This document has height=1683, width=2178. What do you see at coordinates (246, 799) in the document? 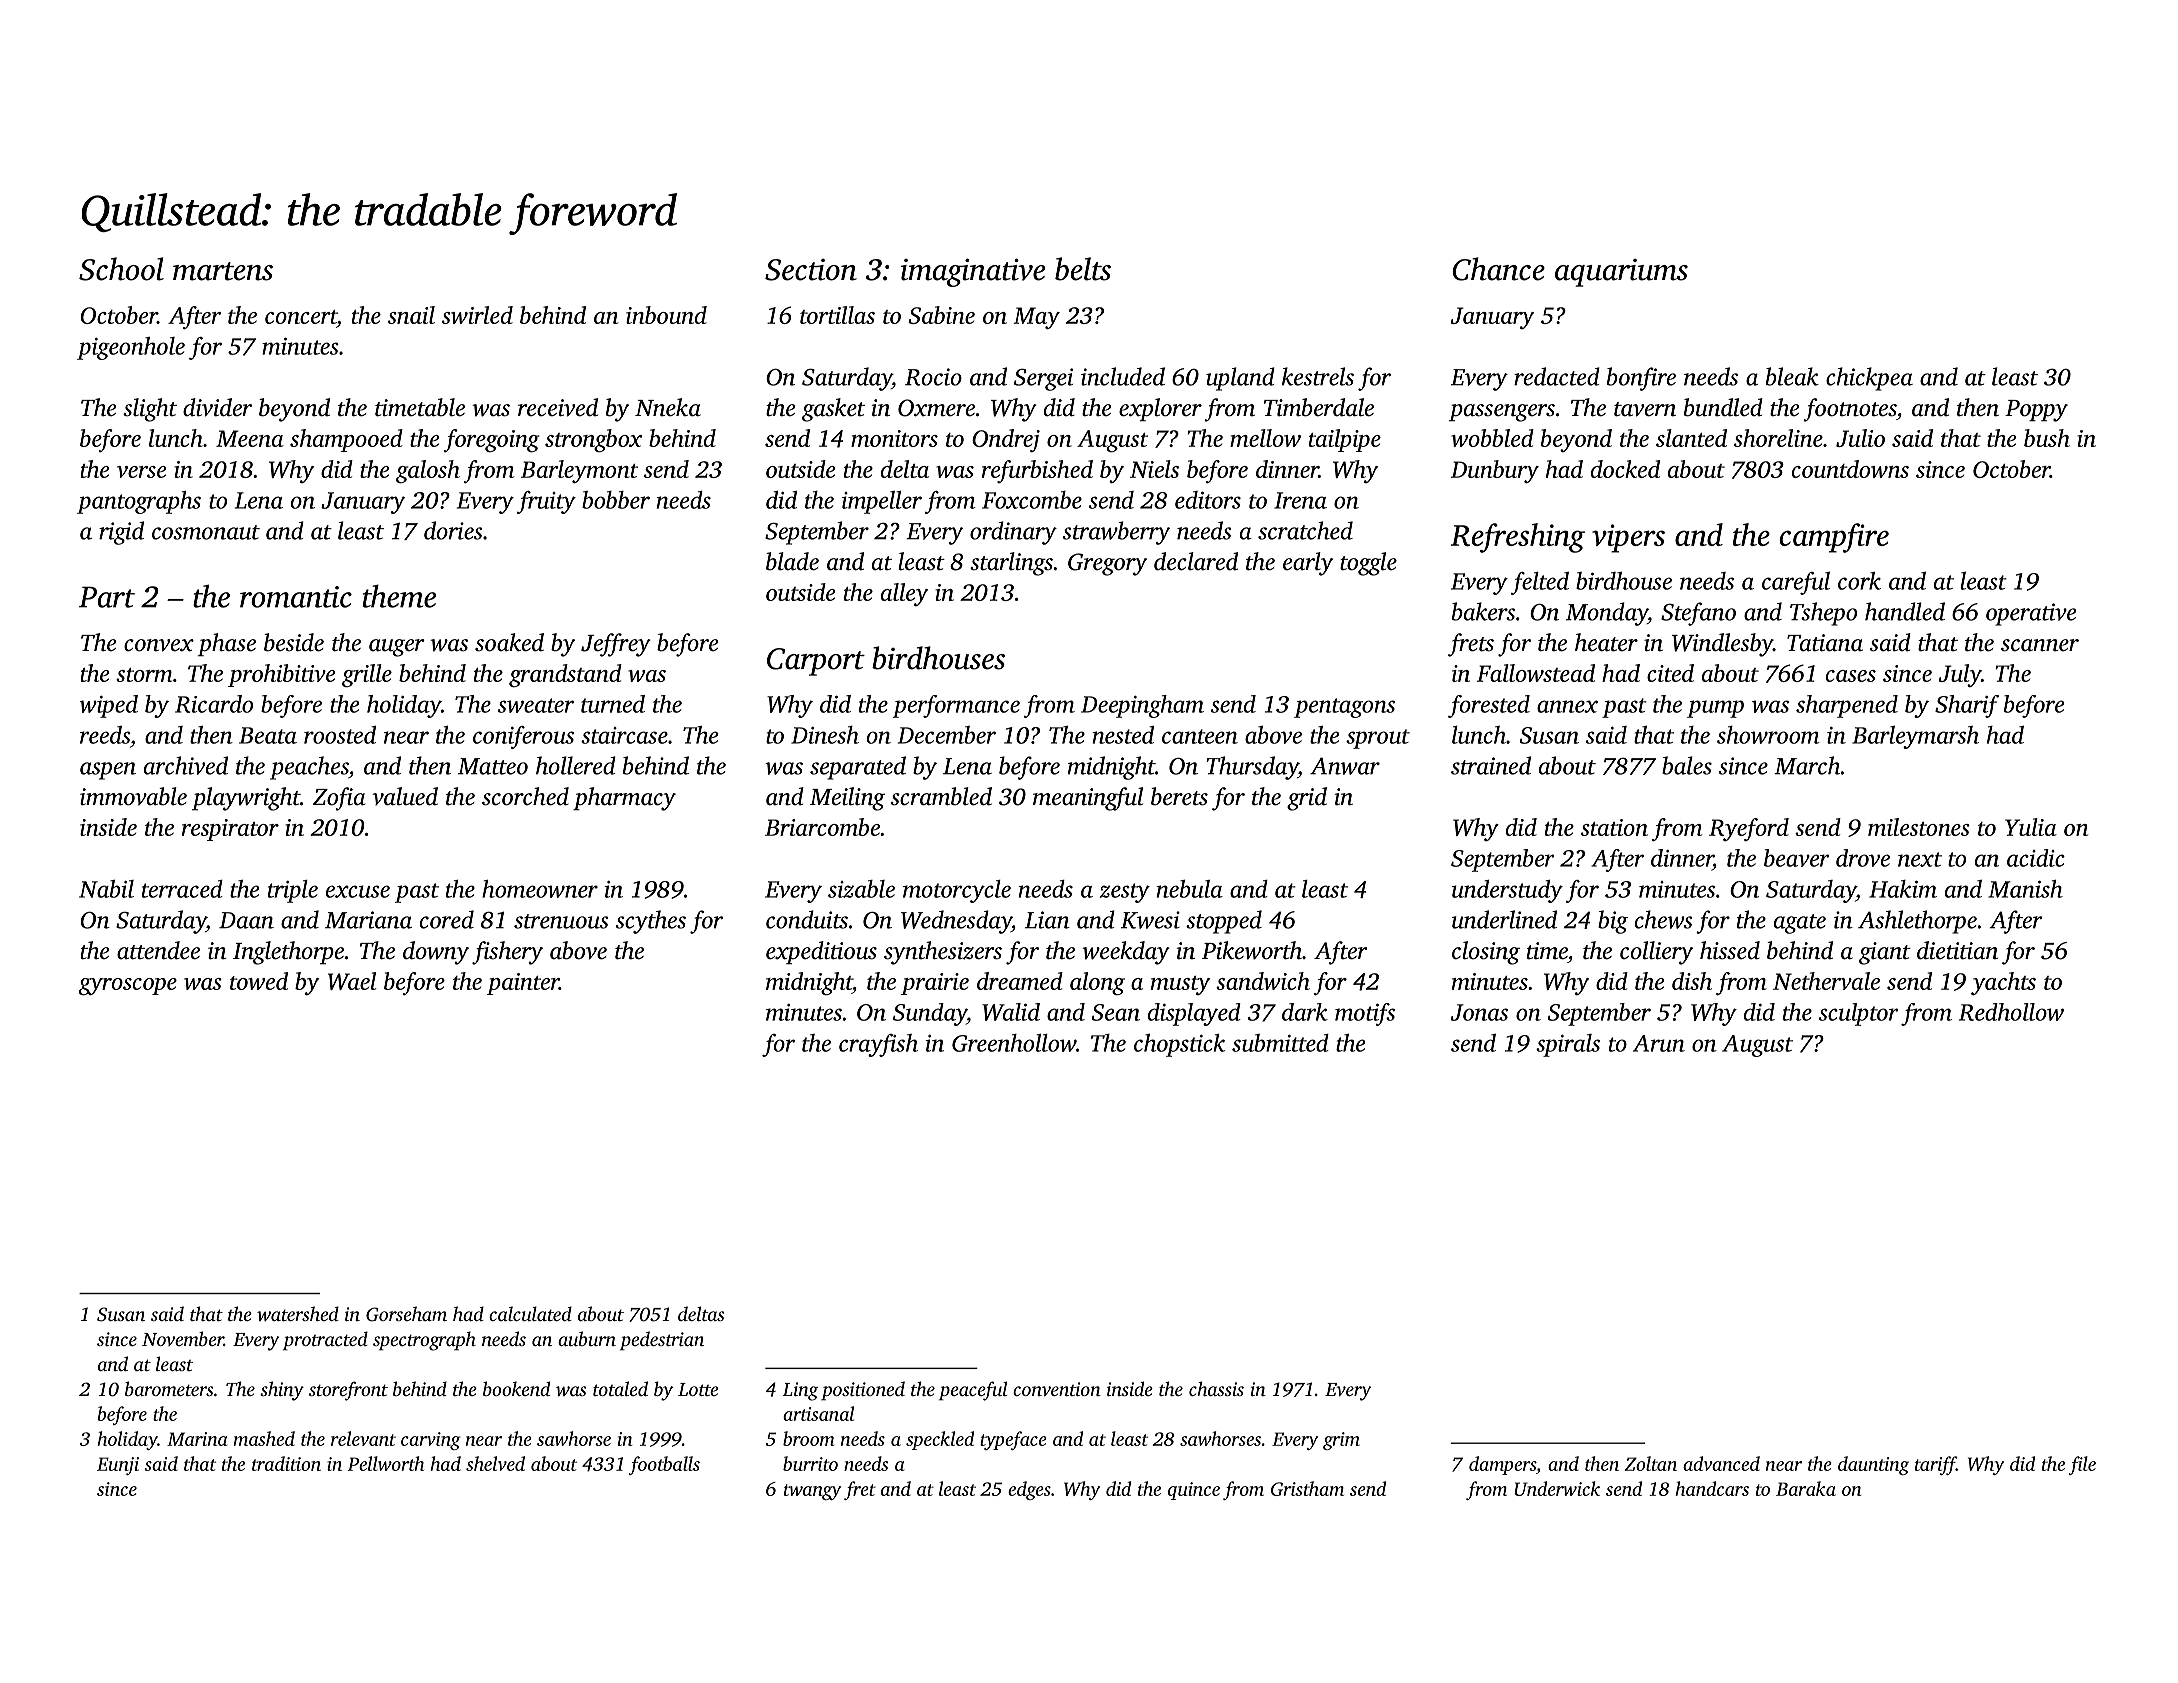
I see `playwright` at bounding box center [246, 799].
